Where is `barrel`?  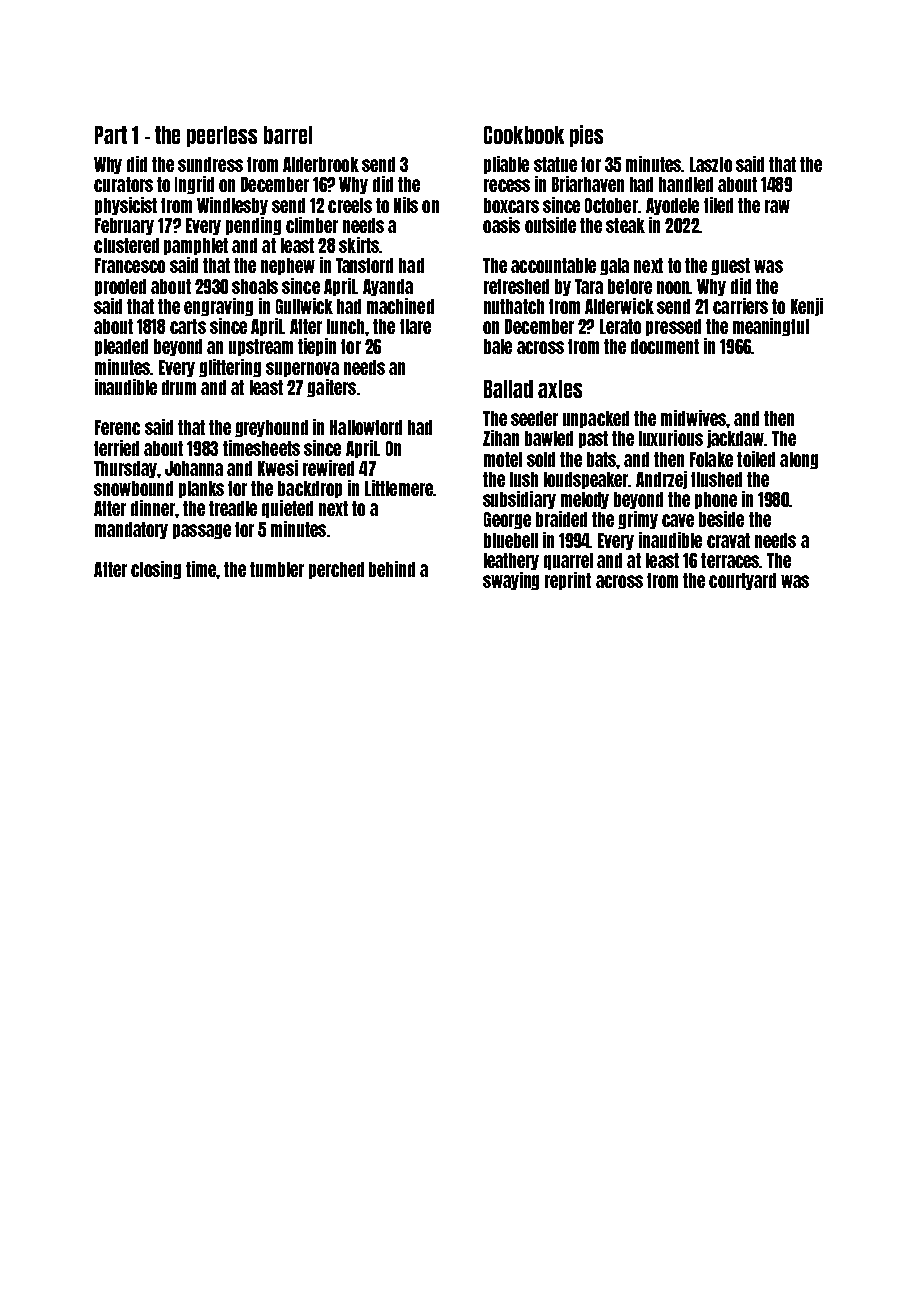 barrel is located at coordinates (288, 135).
